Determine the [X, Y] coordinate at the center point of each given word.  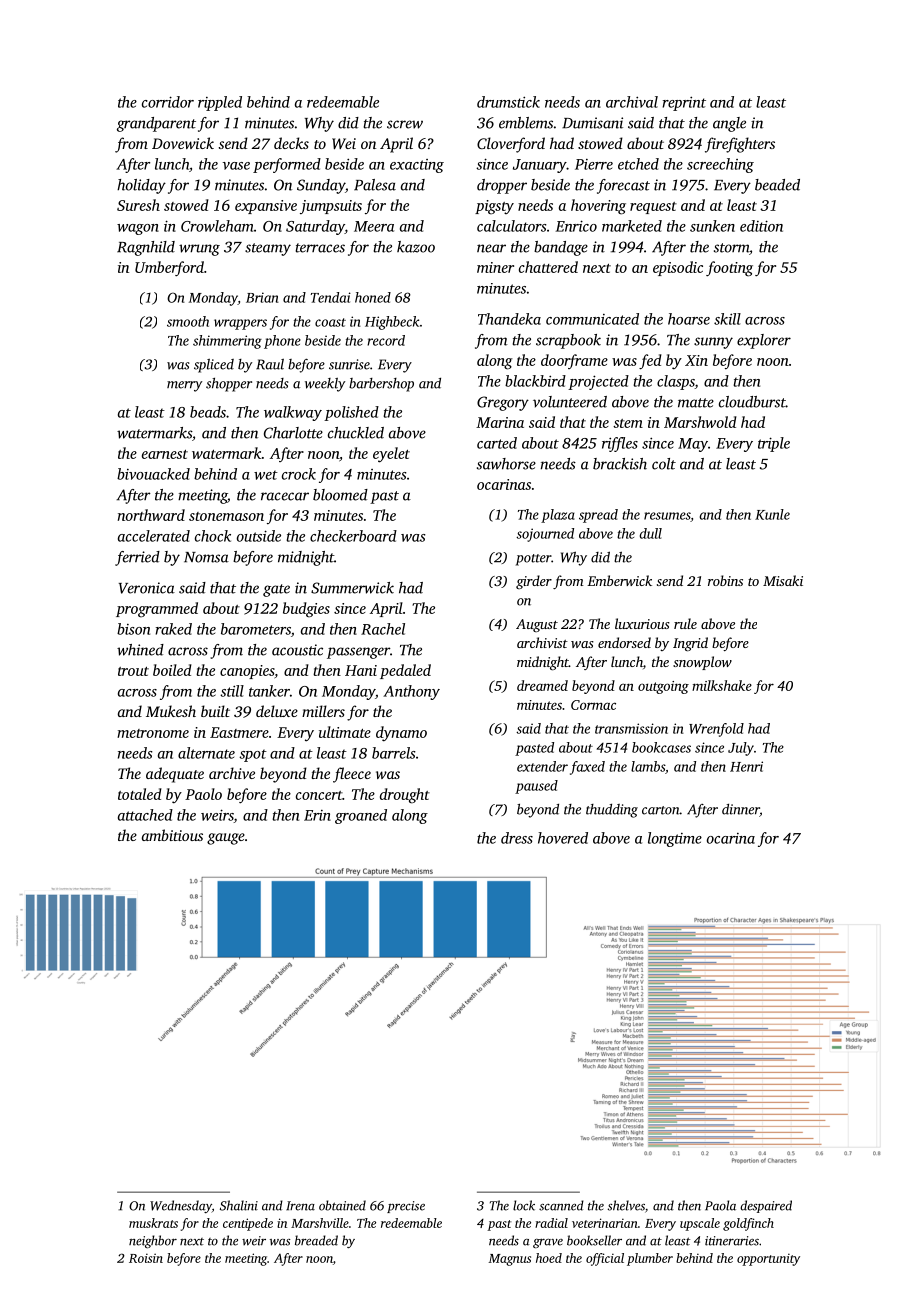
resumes [667, 516]
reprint [684, 103]
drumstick [508, 102]
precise [406, 1207]
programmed [157, 610]
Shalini [239, 1205]
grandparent [156, 124]
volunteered [570, 402]
